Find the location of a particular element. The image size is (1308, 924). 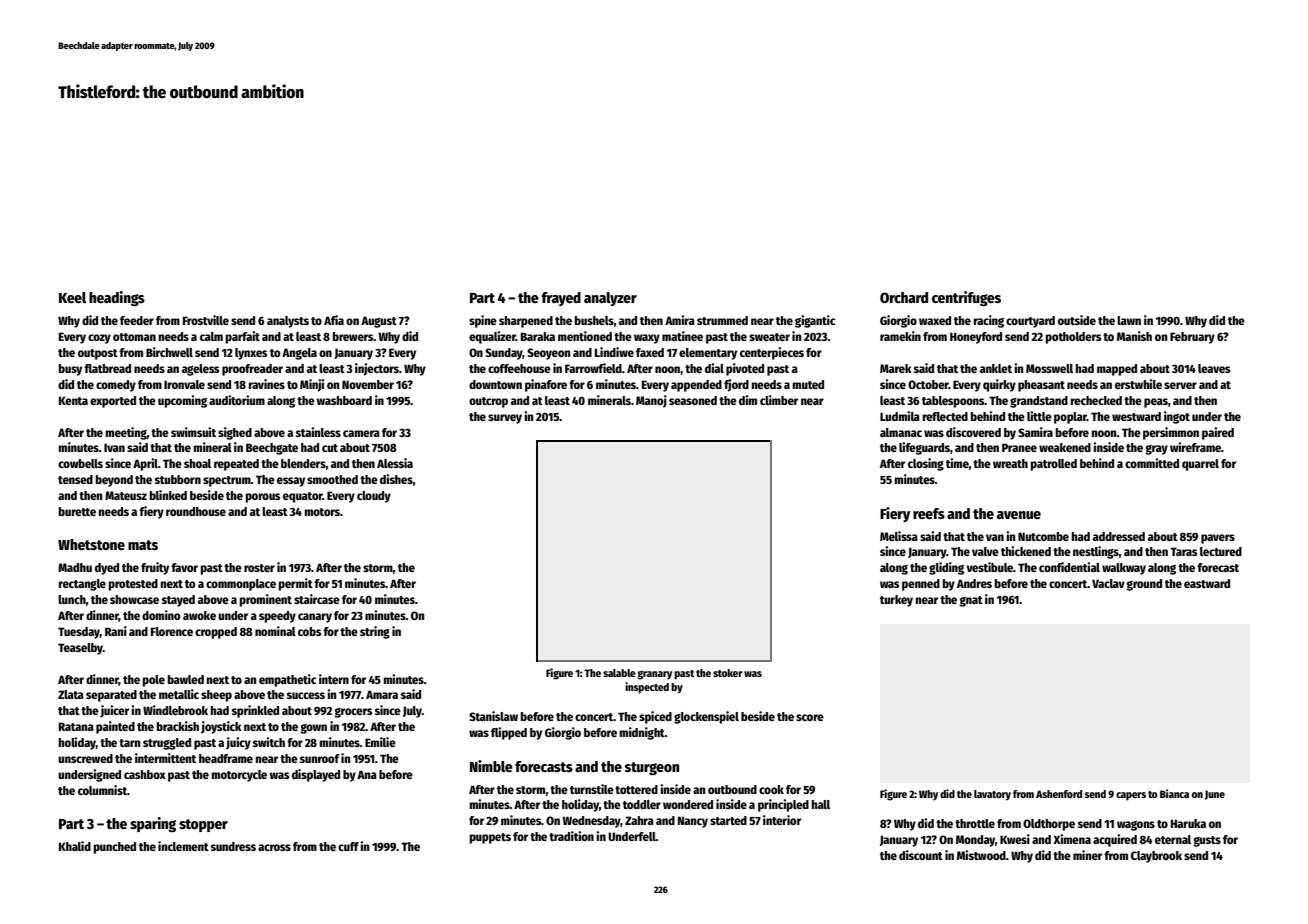

Orchard is located at coordinates (904, 297).
